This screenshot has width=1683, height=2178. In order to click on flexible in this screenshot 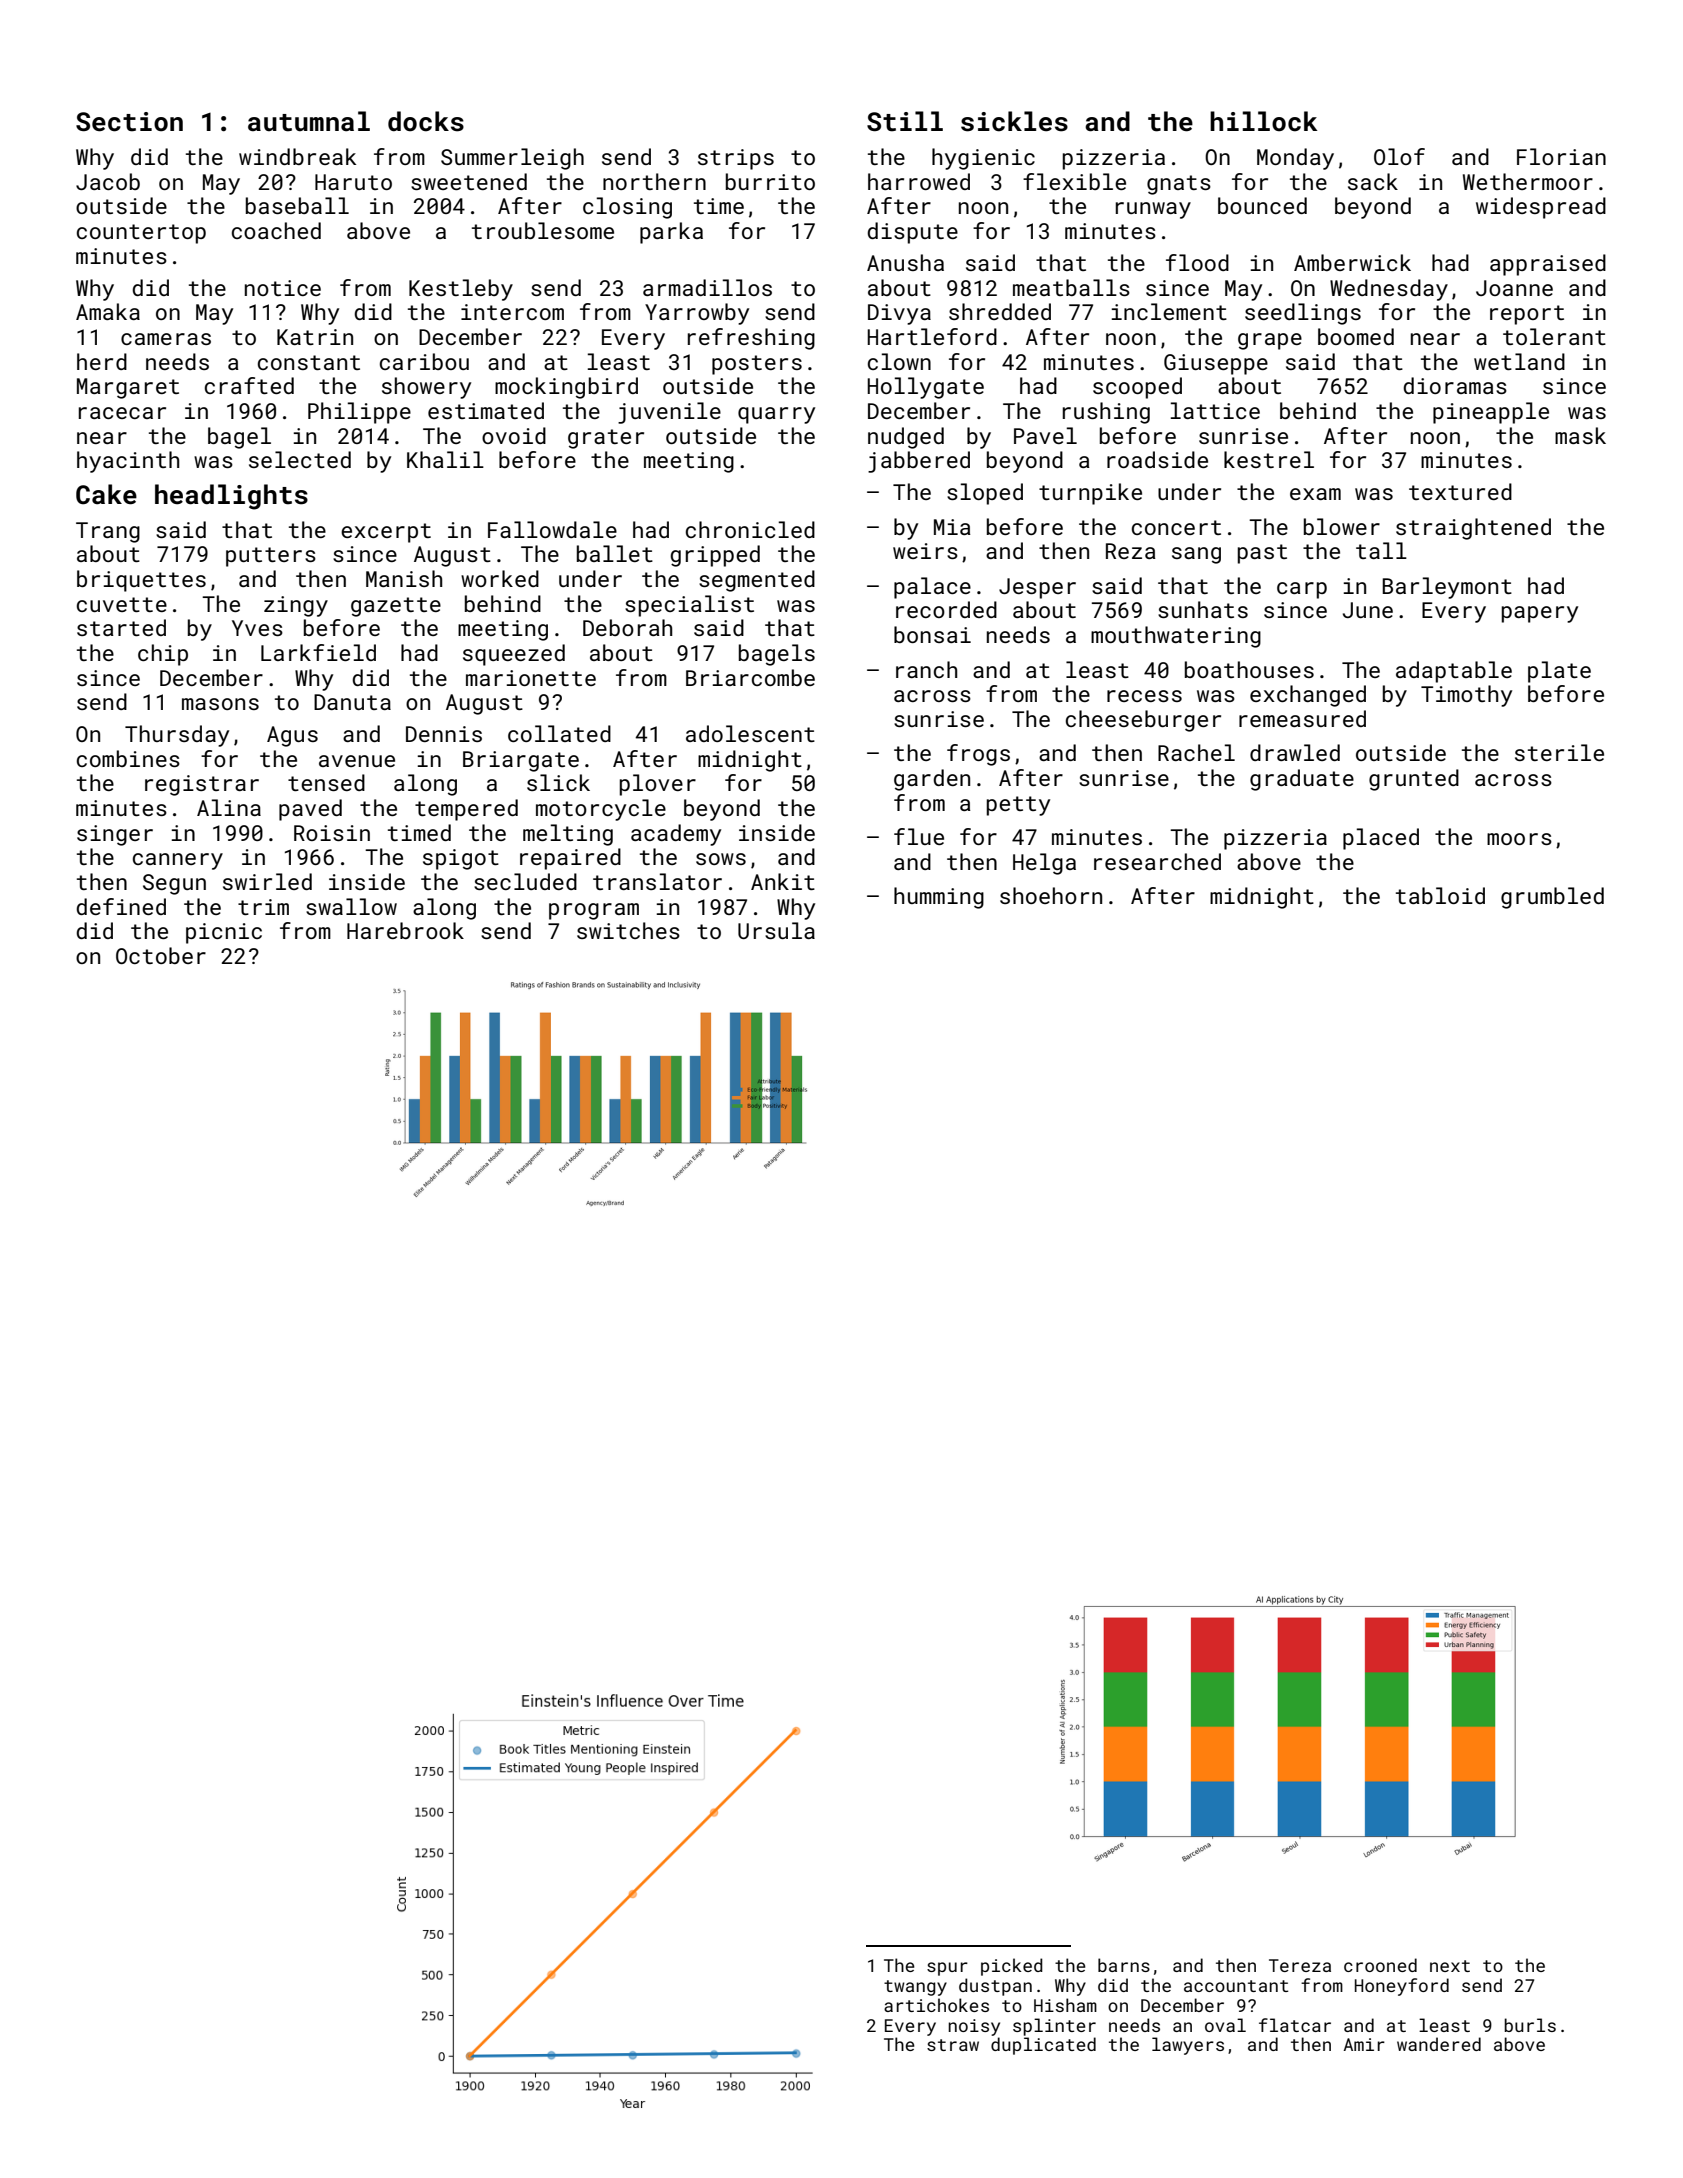, I will do `click(1074, 181)`.
